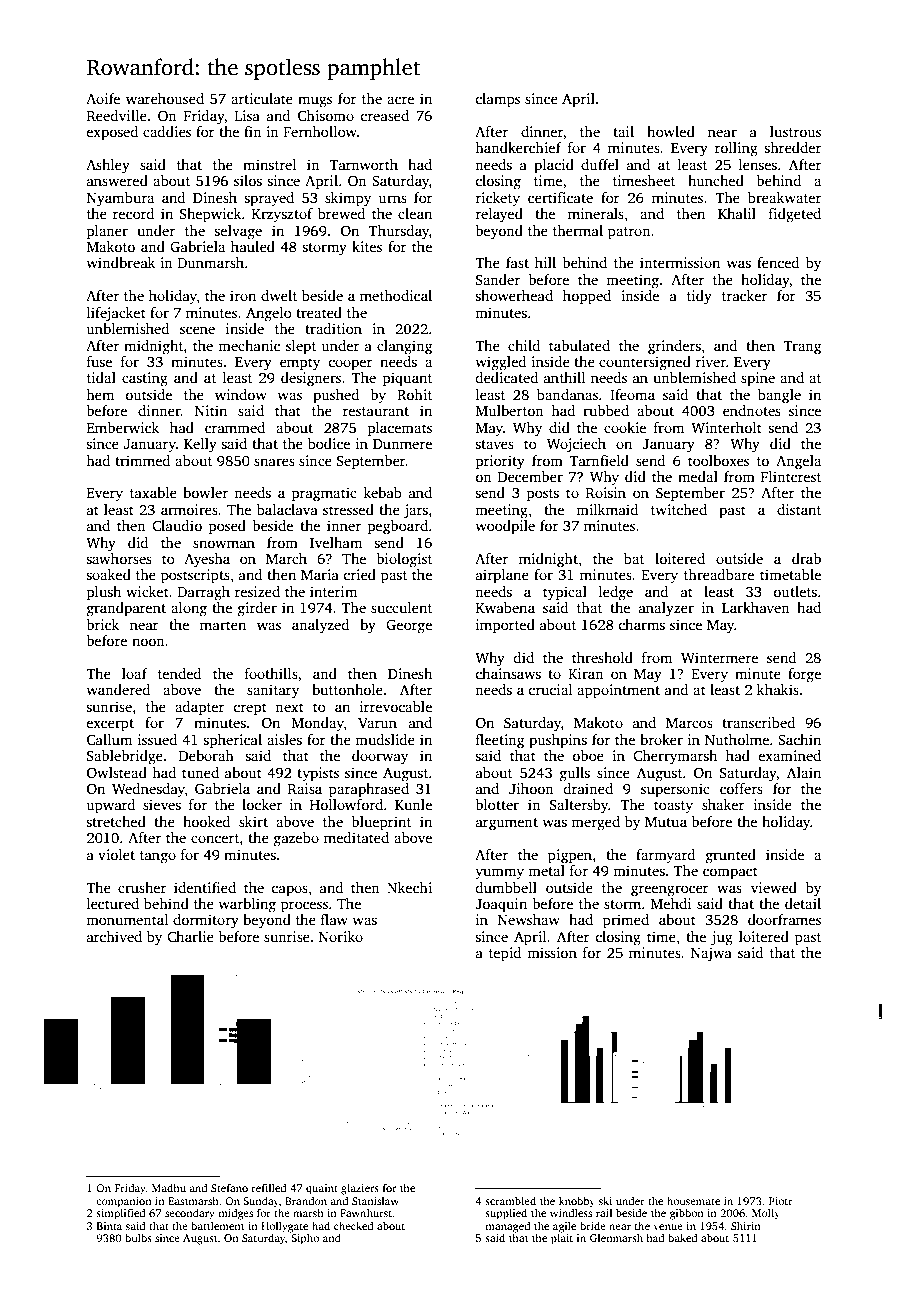 This document has height=1316, width=908. I want to click on Piotr, so click(781, 1201).
